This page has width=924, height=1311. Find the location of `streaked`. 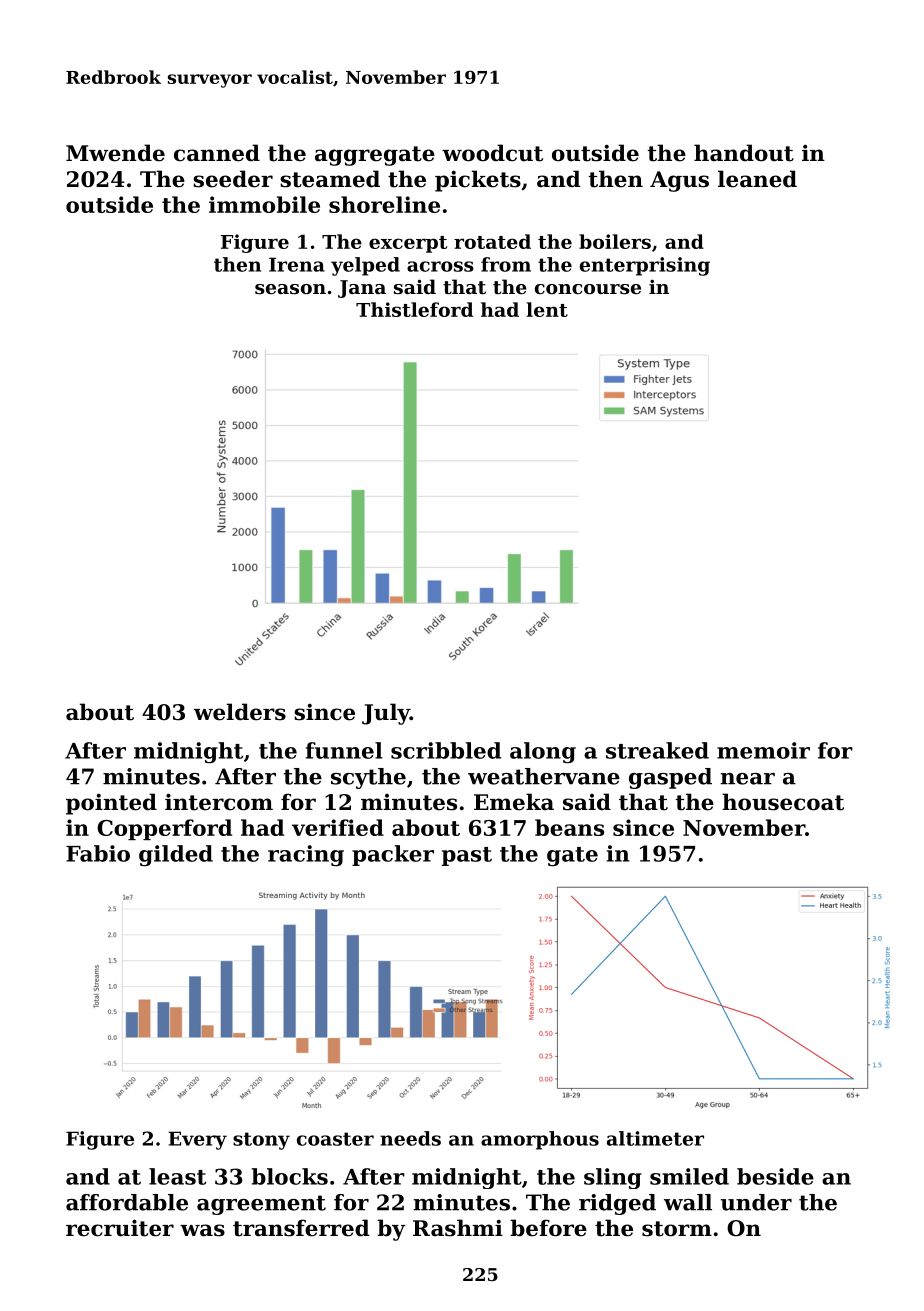

streaked is located at coordinates (657, 750).
